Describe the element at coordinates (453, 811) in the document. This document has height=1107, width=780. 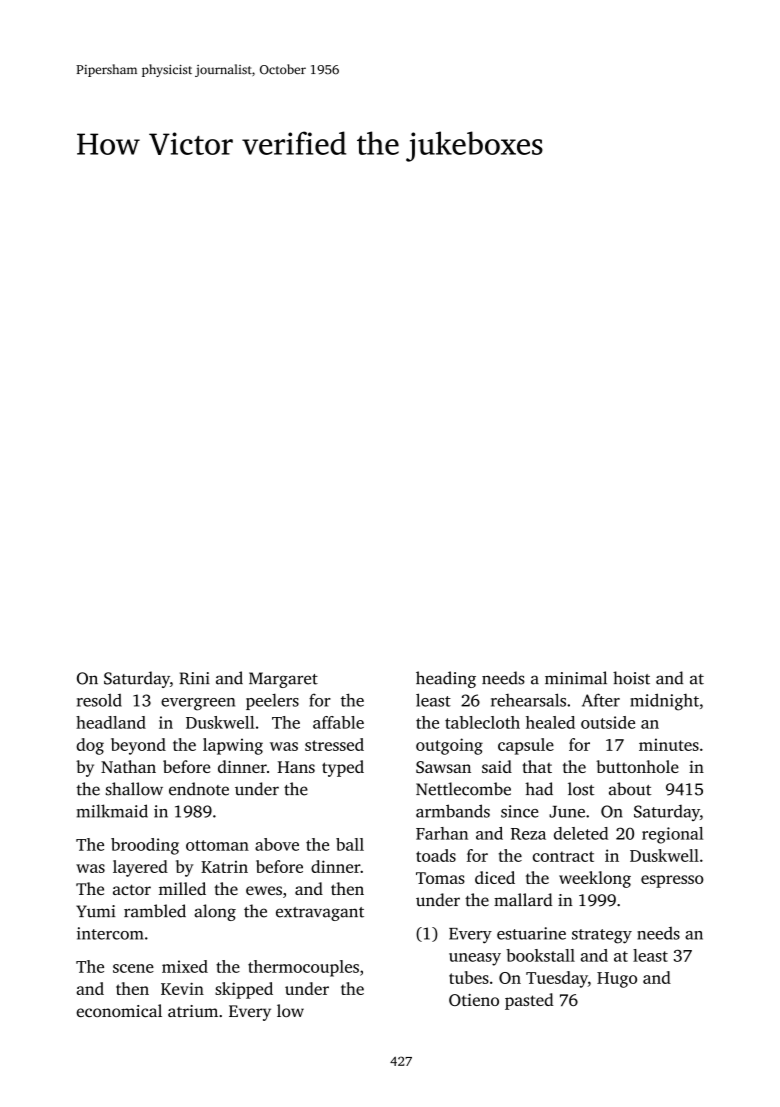
I see `armbands` at that location.
